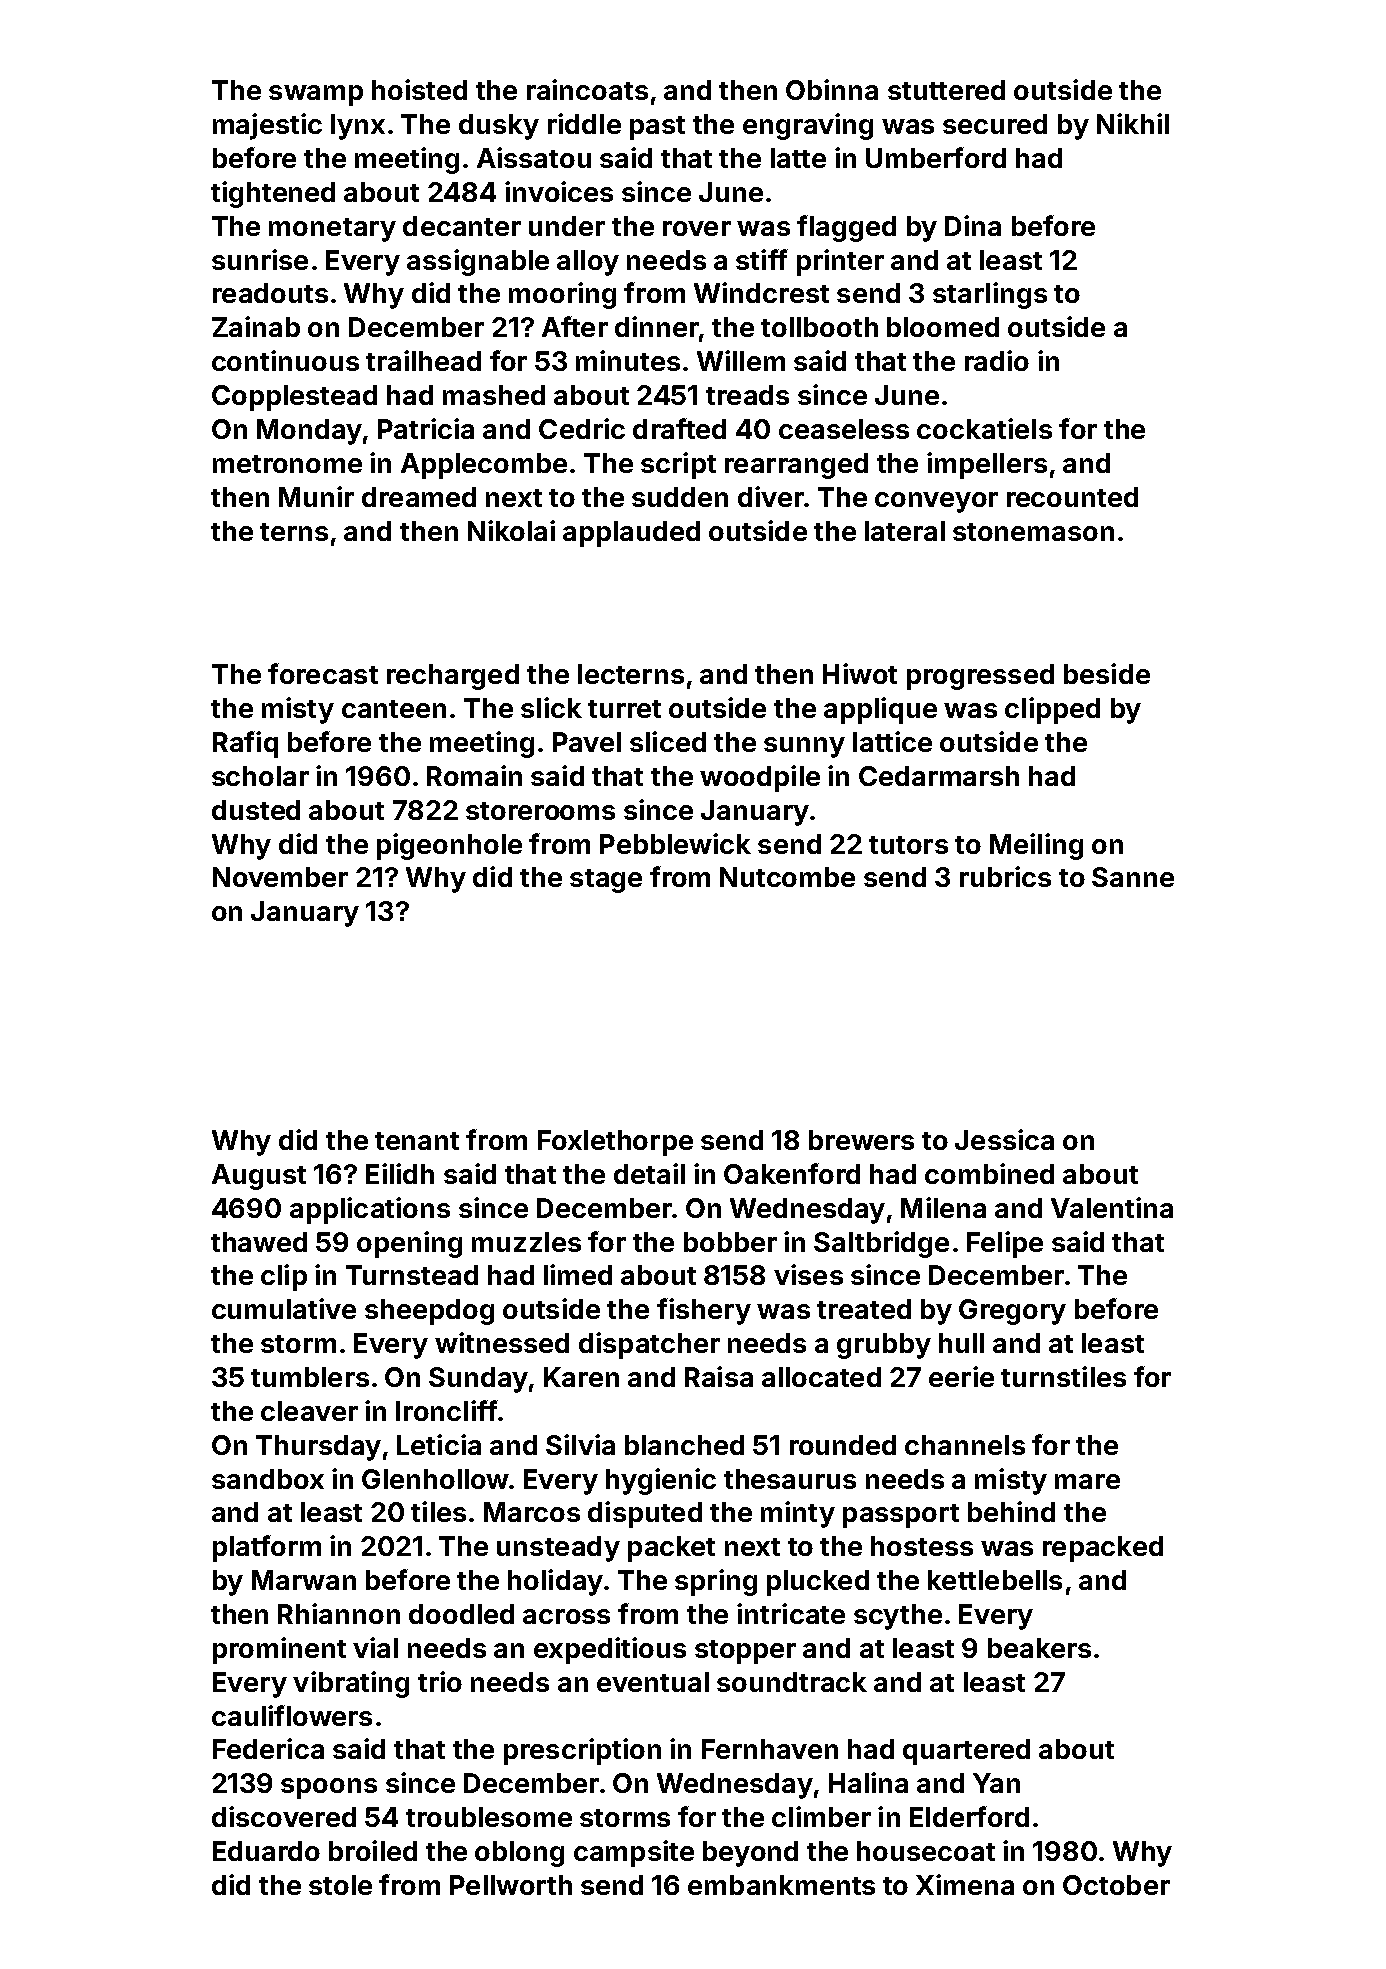 The height and width of the screenshot is (1969, 1386). Describe the element at coordinates (1103, 1549) in the screenshot. I see `repacked` at that location.
